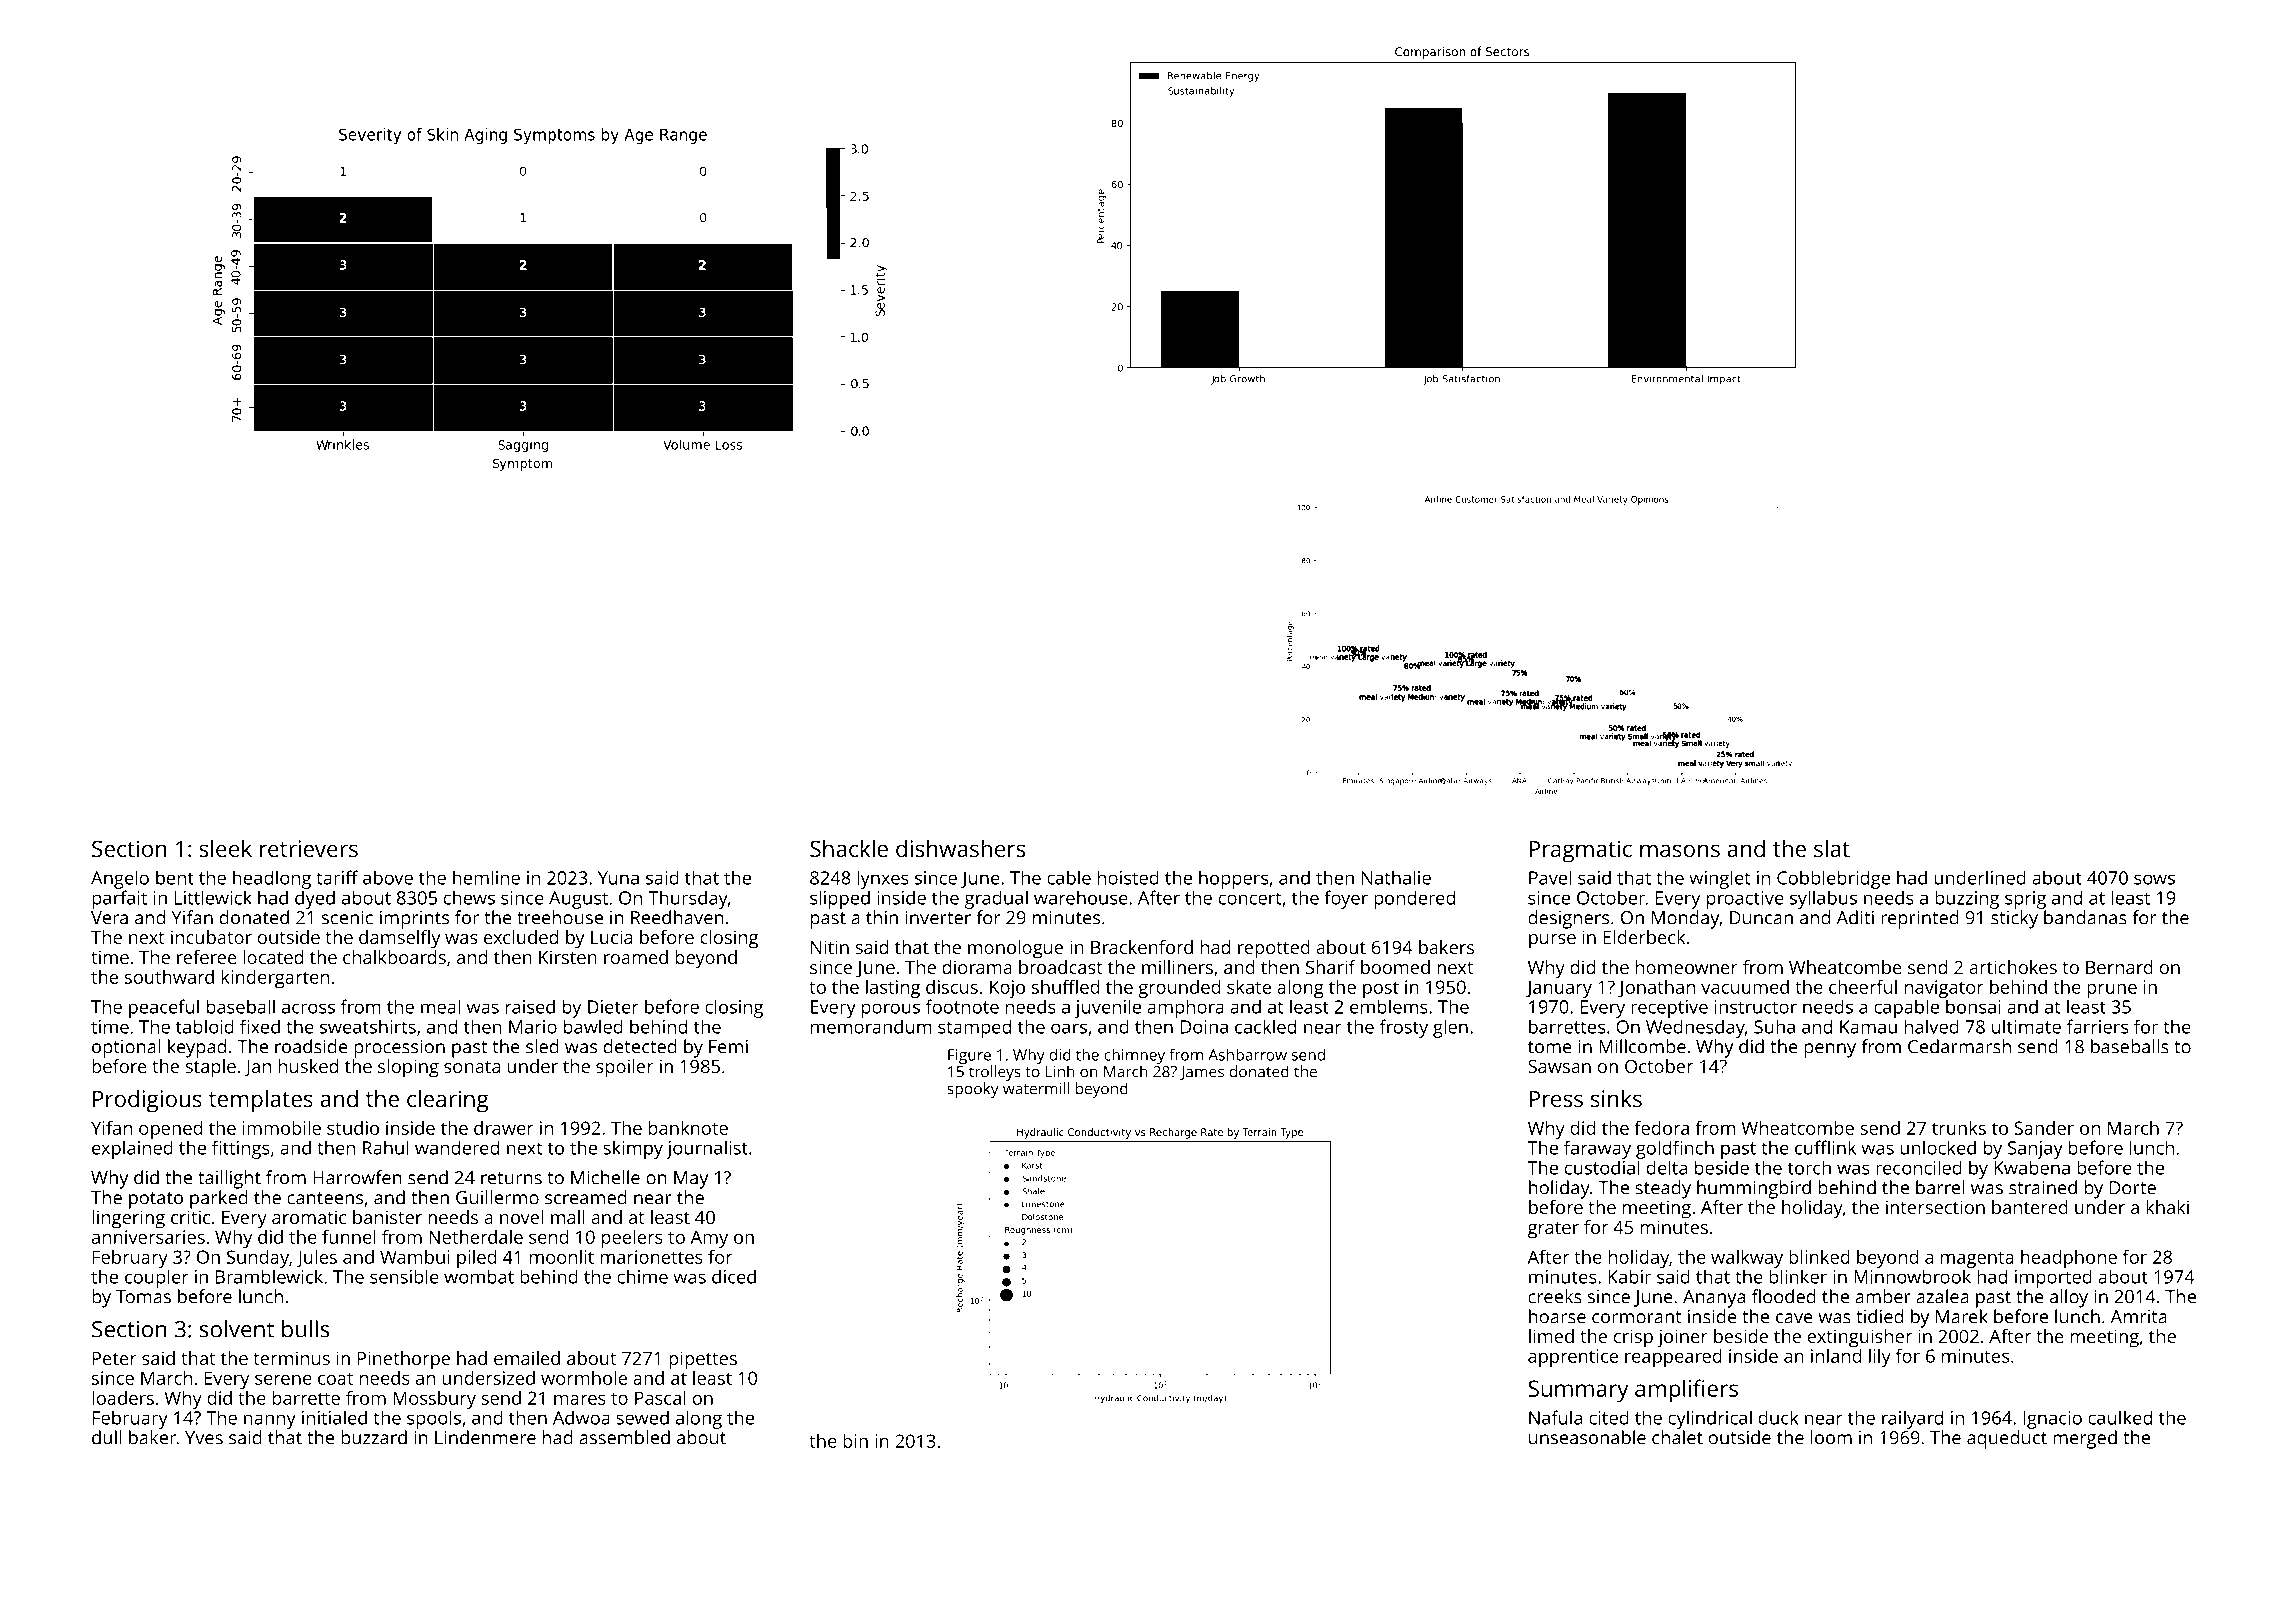  I want to click on incubator, so click(211, 937).
